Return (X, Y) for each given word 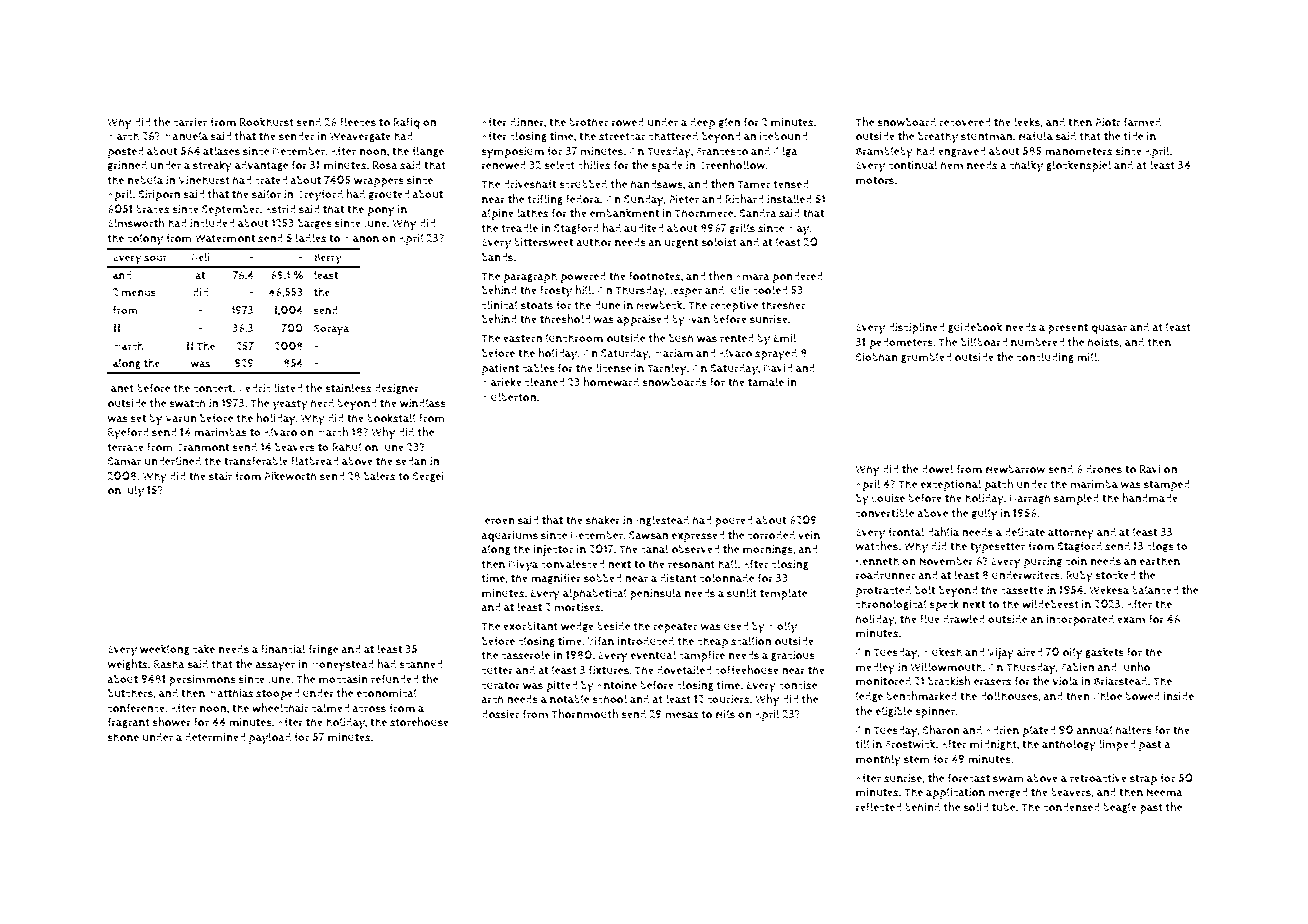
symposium (512, 153)
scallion (751, 641)
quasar (1109, 330)
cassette (1022, 590)
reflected (878, 807)
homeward (611, 382)
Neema (1164, 792)
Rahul (347, 447)
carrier (190, 122)
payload (270, 738)
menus (138, 293)
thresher (783, 305)
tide (1133, 136)
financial (283, 648)
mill (1087, 357)
